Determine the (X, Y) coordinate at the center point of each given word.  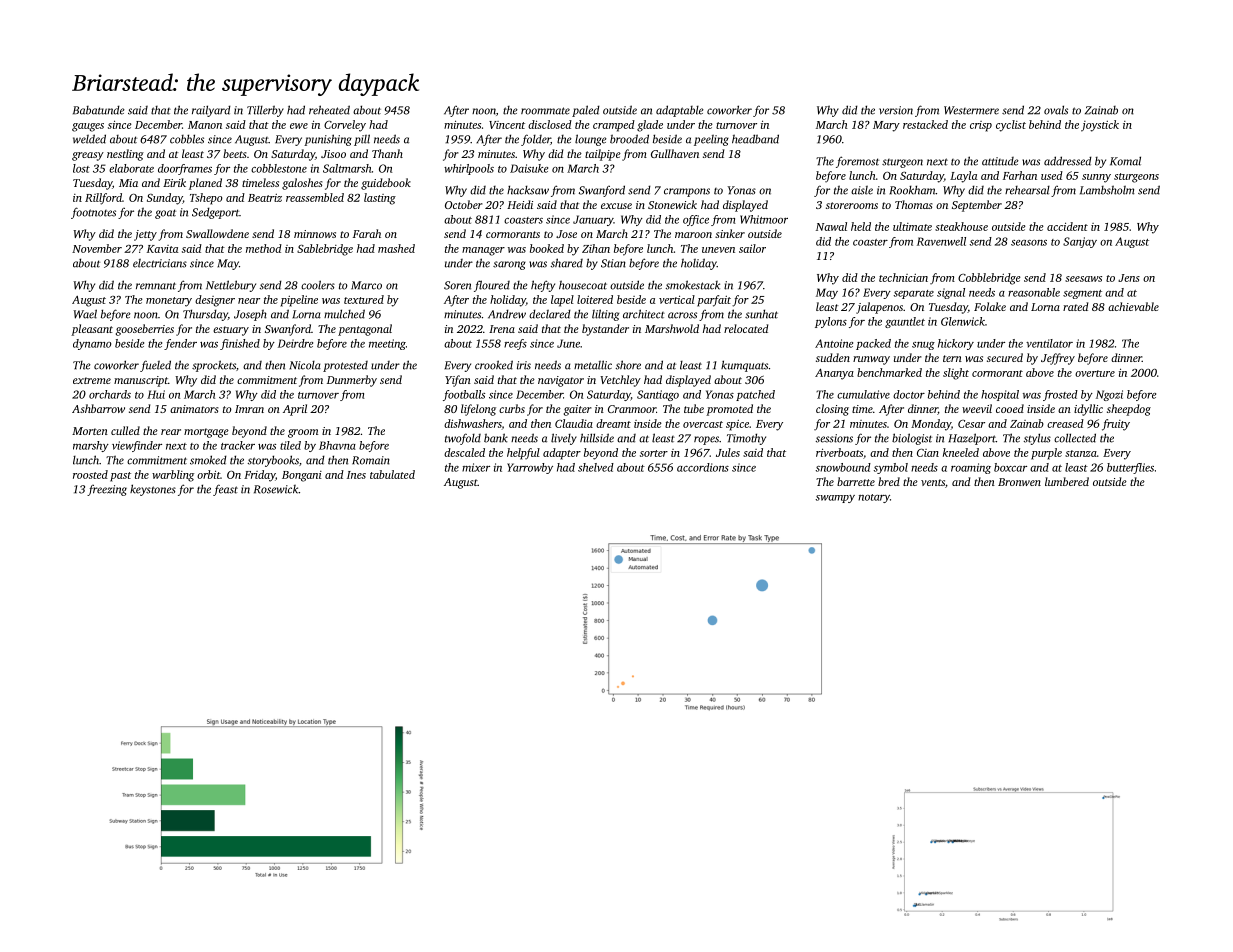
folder (536, 140)
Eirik (174, 182)
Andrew (507, 314)
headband (755, 139)
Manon (205, 125)
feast (225, 490)
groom (303, 433)
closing (832, 410)
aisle (862, 190)
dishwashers (473, 424)
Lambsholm (1107, 190)
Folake (990, 306)
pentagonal (365, 330)
